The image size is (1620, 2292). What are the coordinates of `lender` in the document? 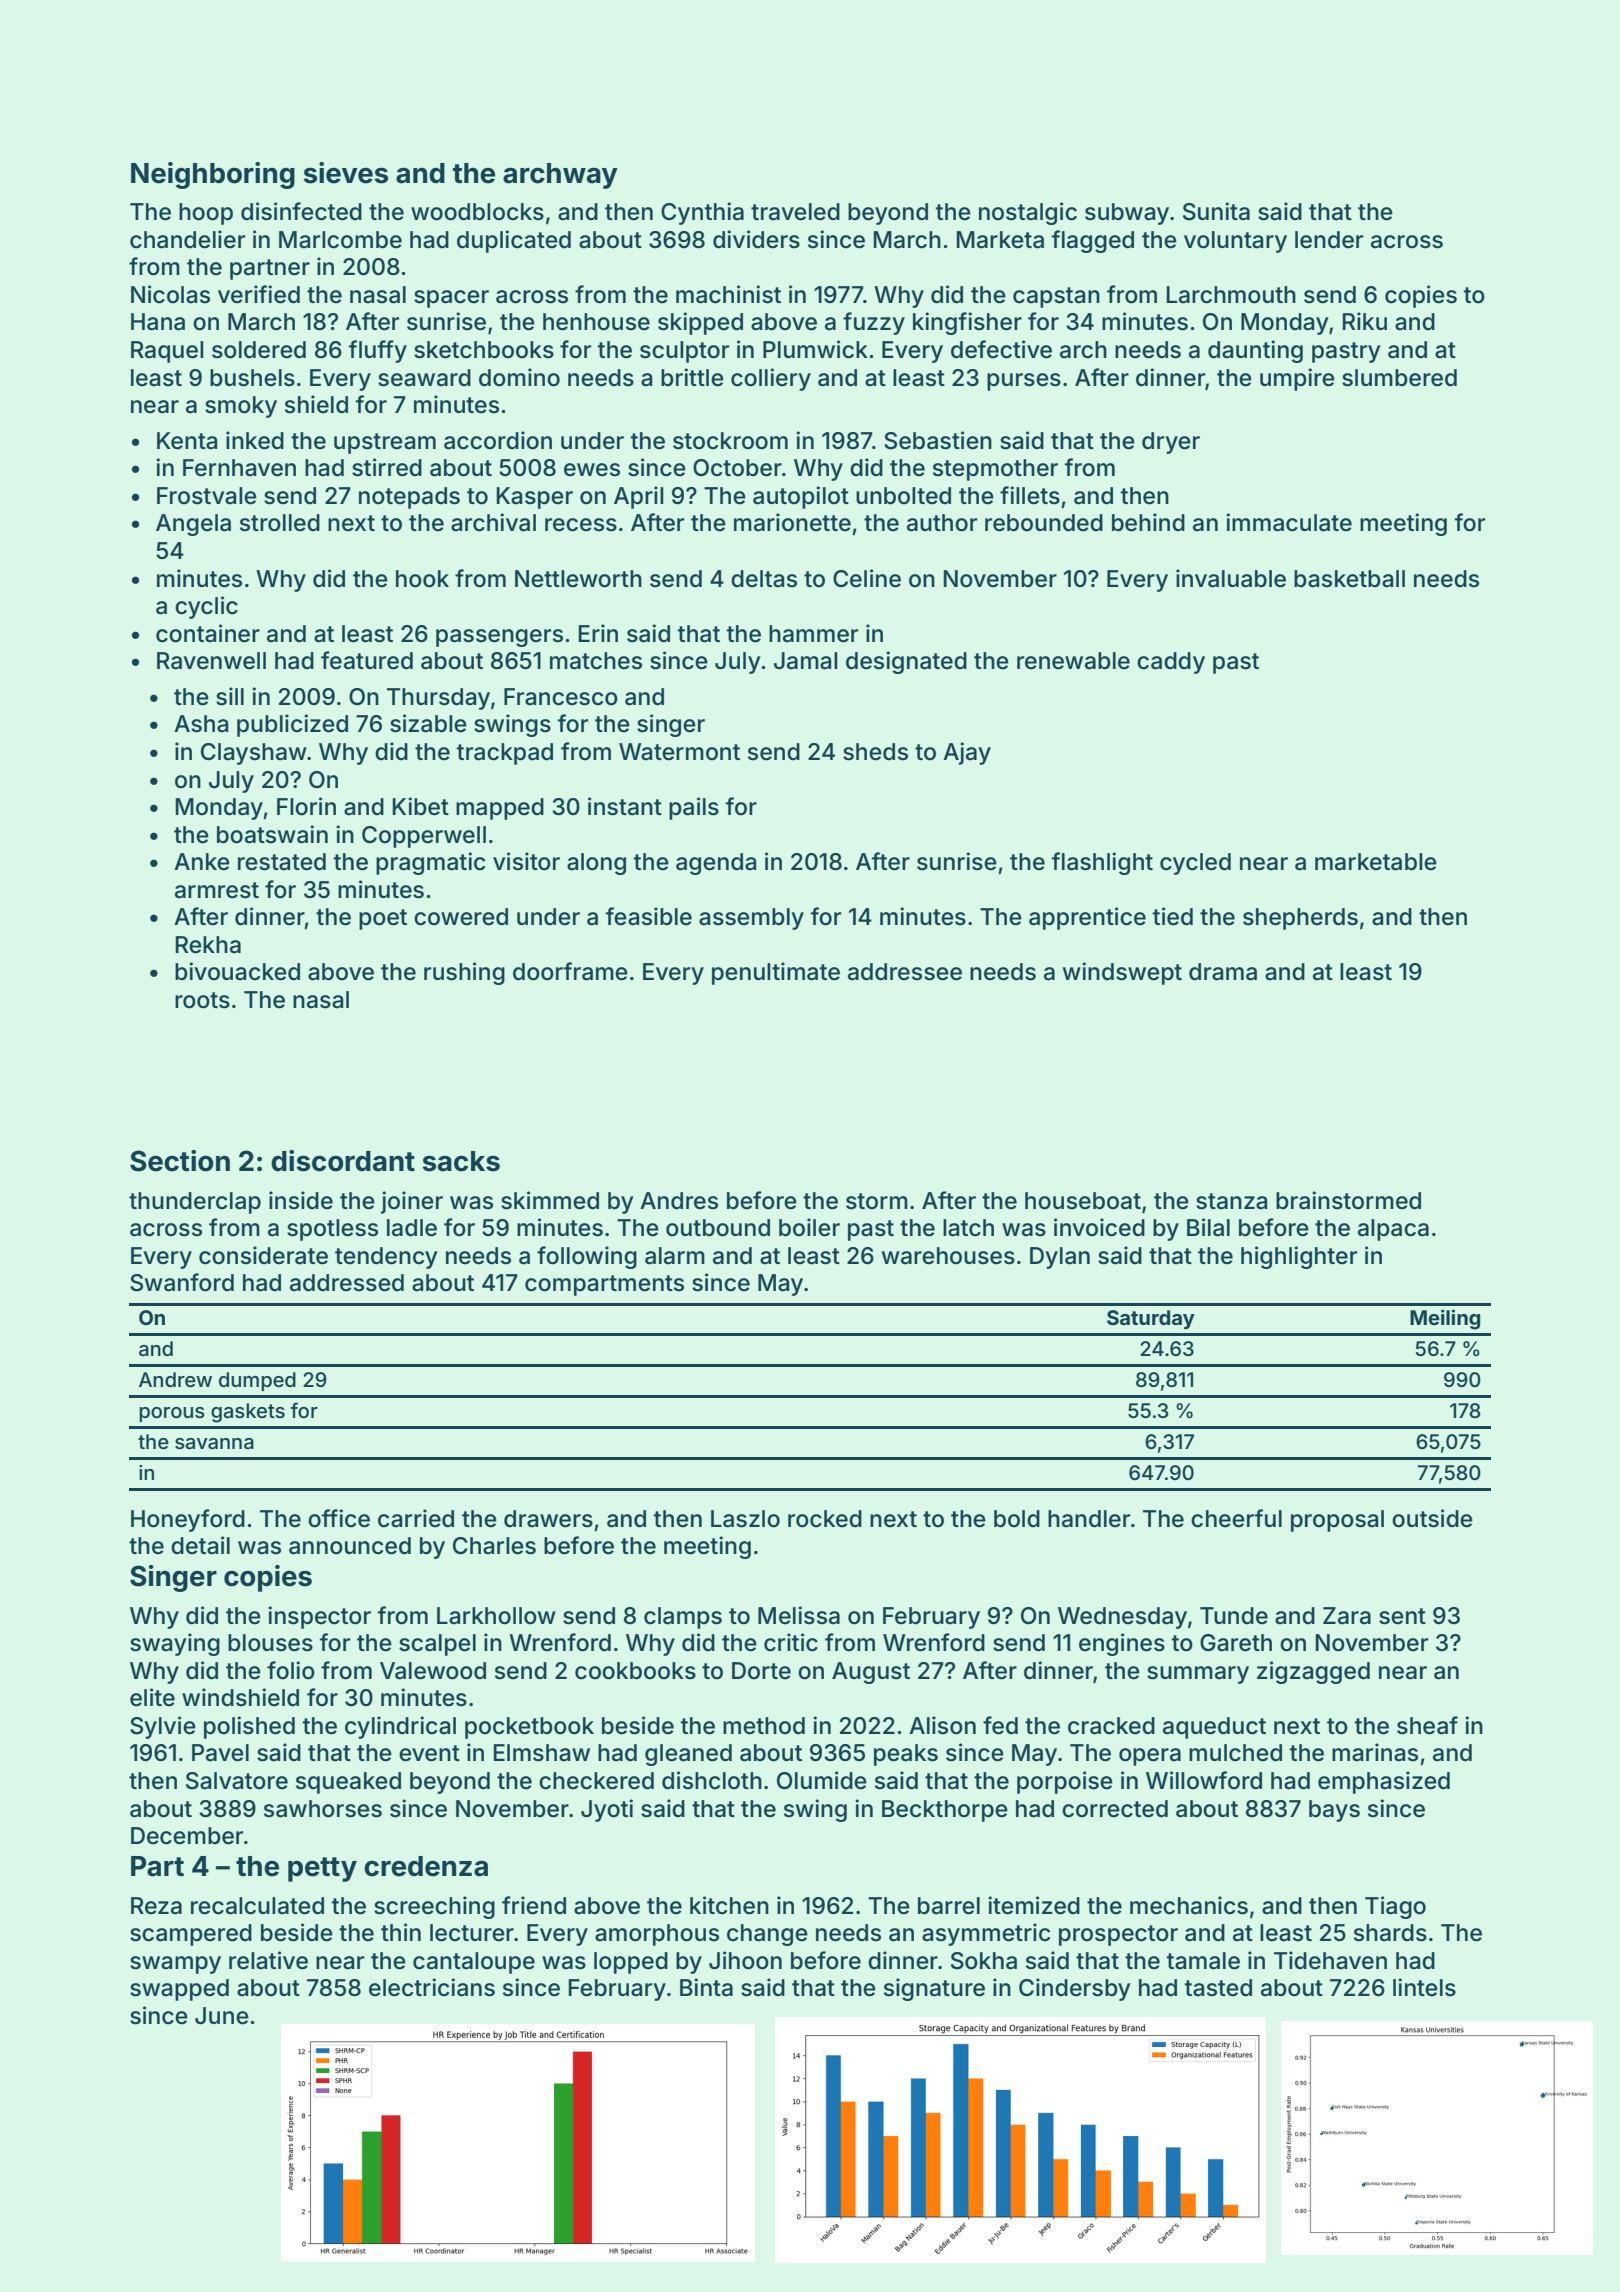 It's located at (1329, 240).
